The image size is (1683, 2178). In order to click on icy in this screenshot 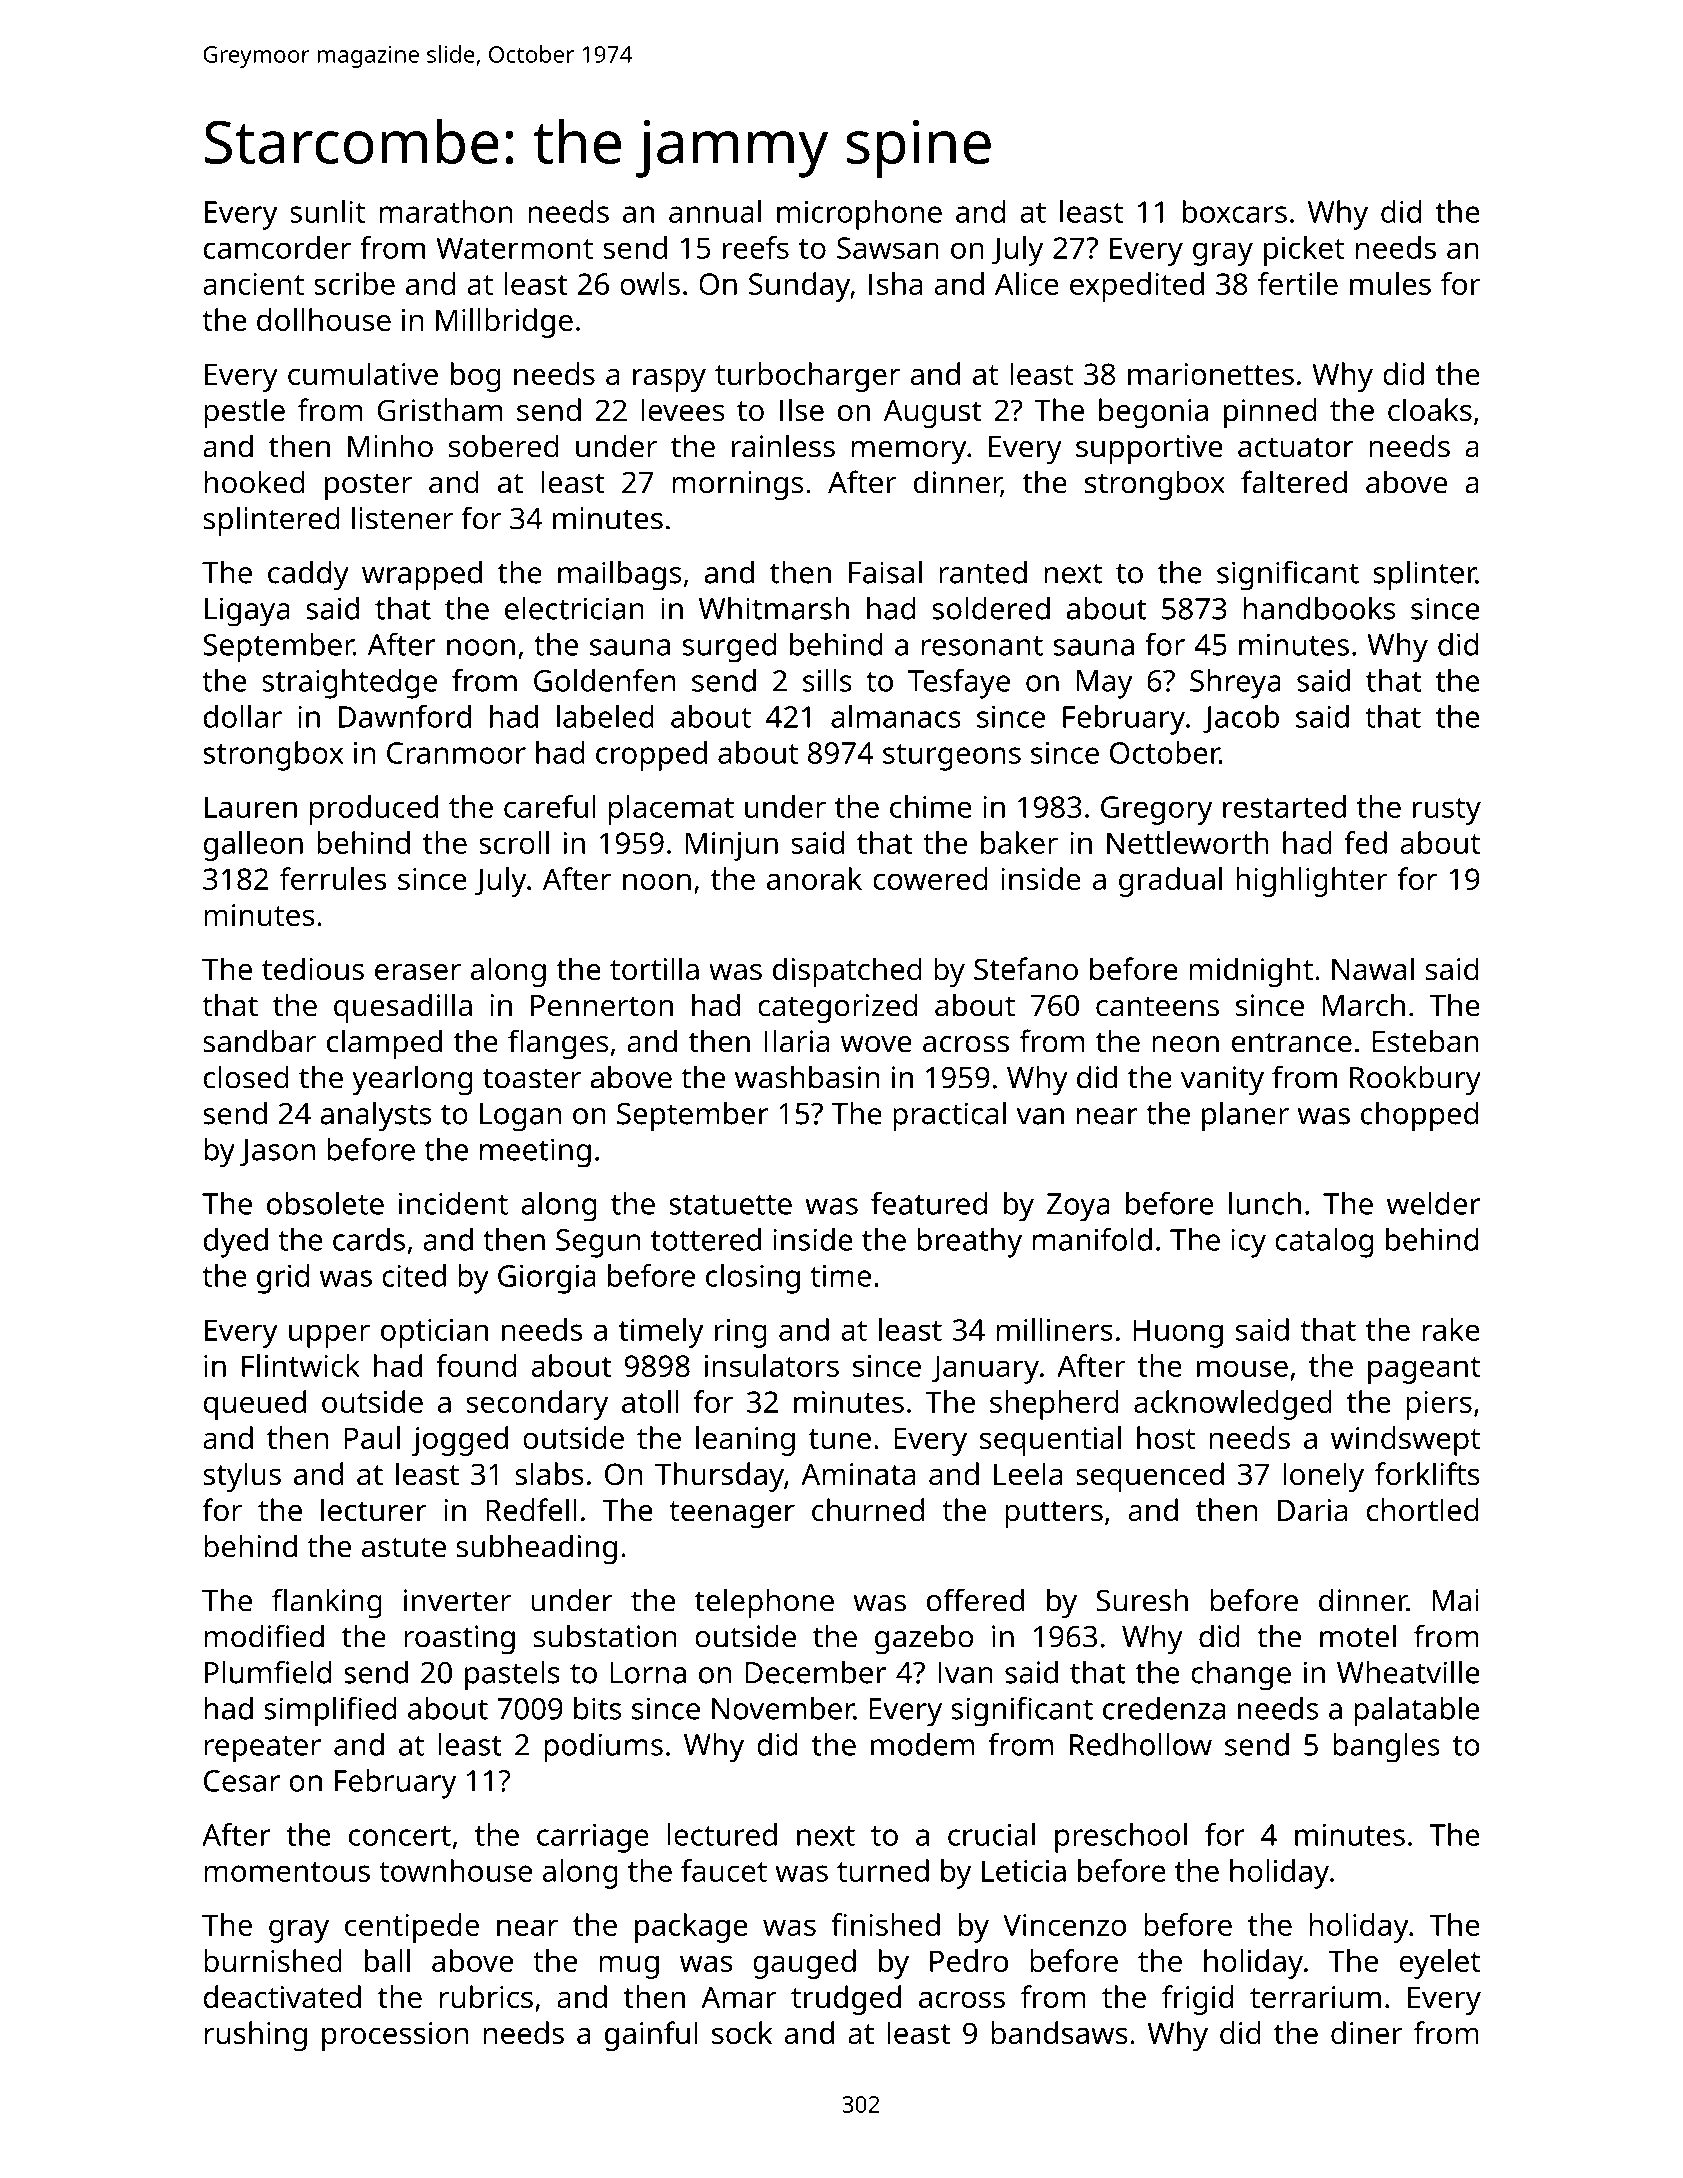, I will do `click(1248, 1243)`.
